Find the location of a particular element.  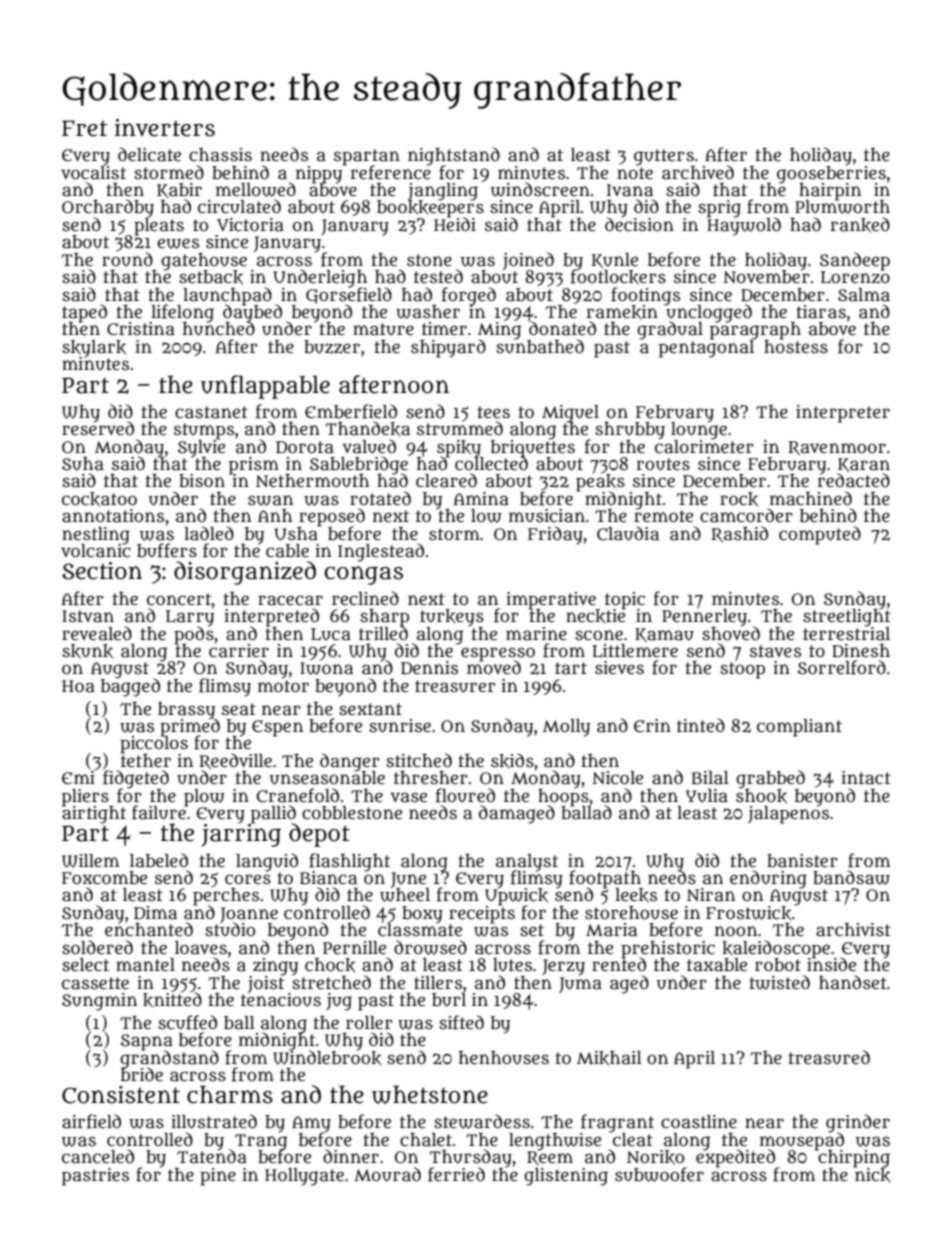

cleared is located at coordinates (446, 480).
